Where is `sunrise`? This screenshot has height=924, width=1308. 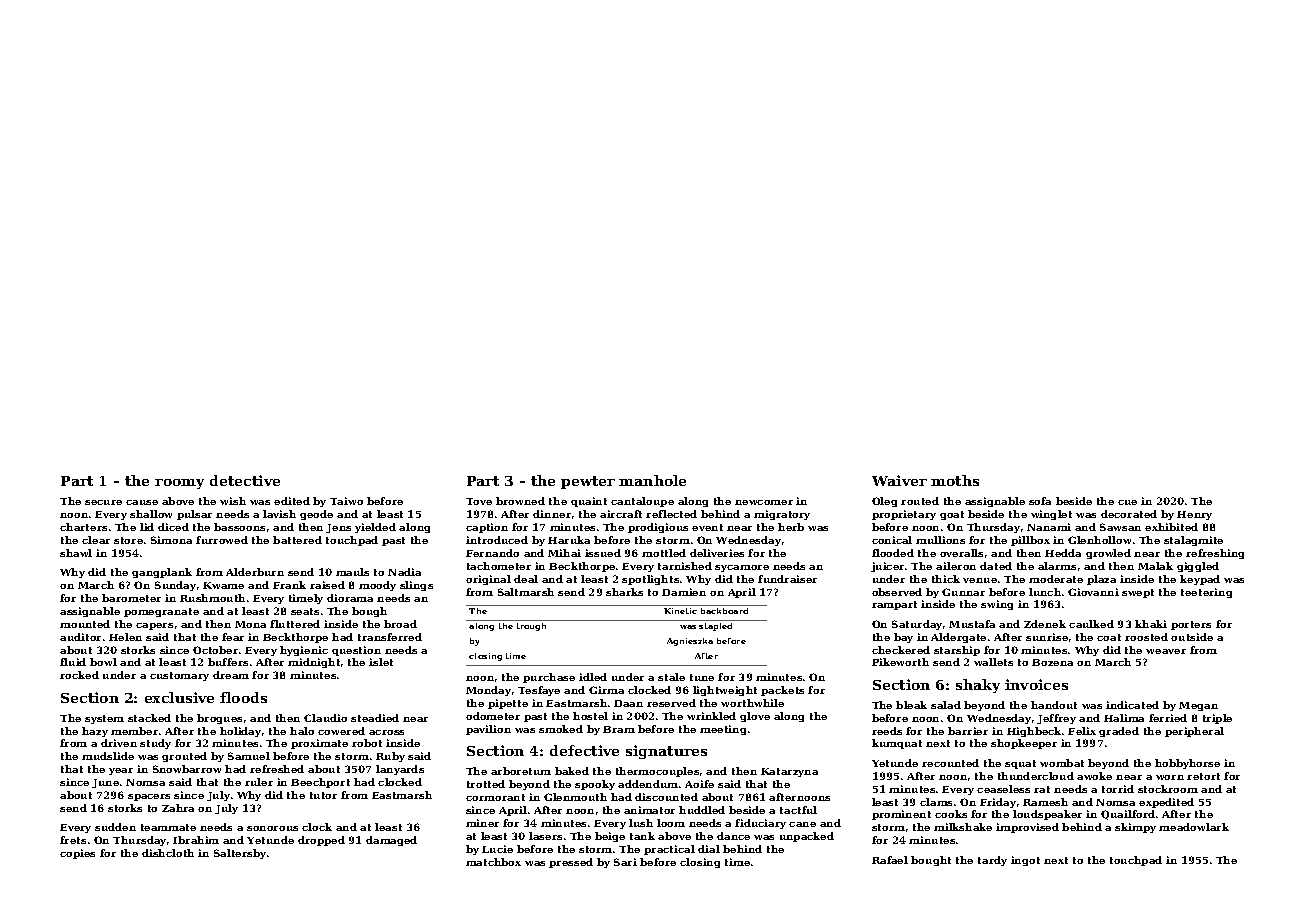 sunrise is located at coordinates (1047, 637).
